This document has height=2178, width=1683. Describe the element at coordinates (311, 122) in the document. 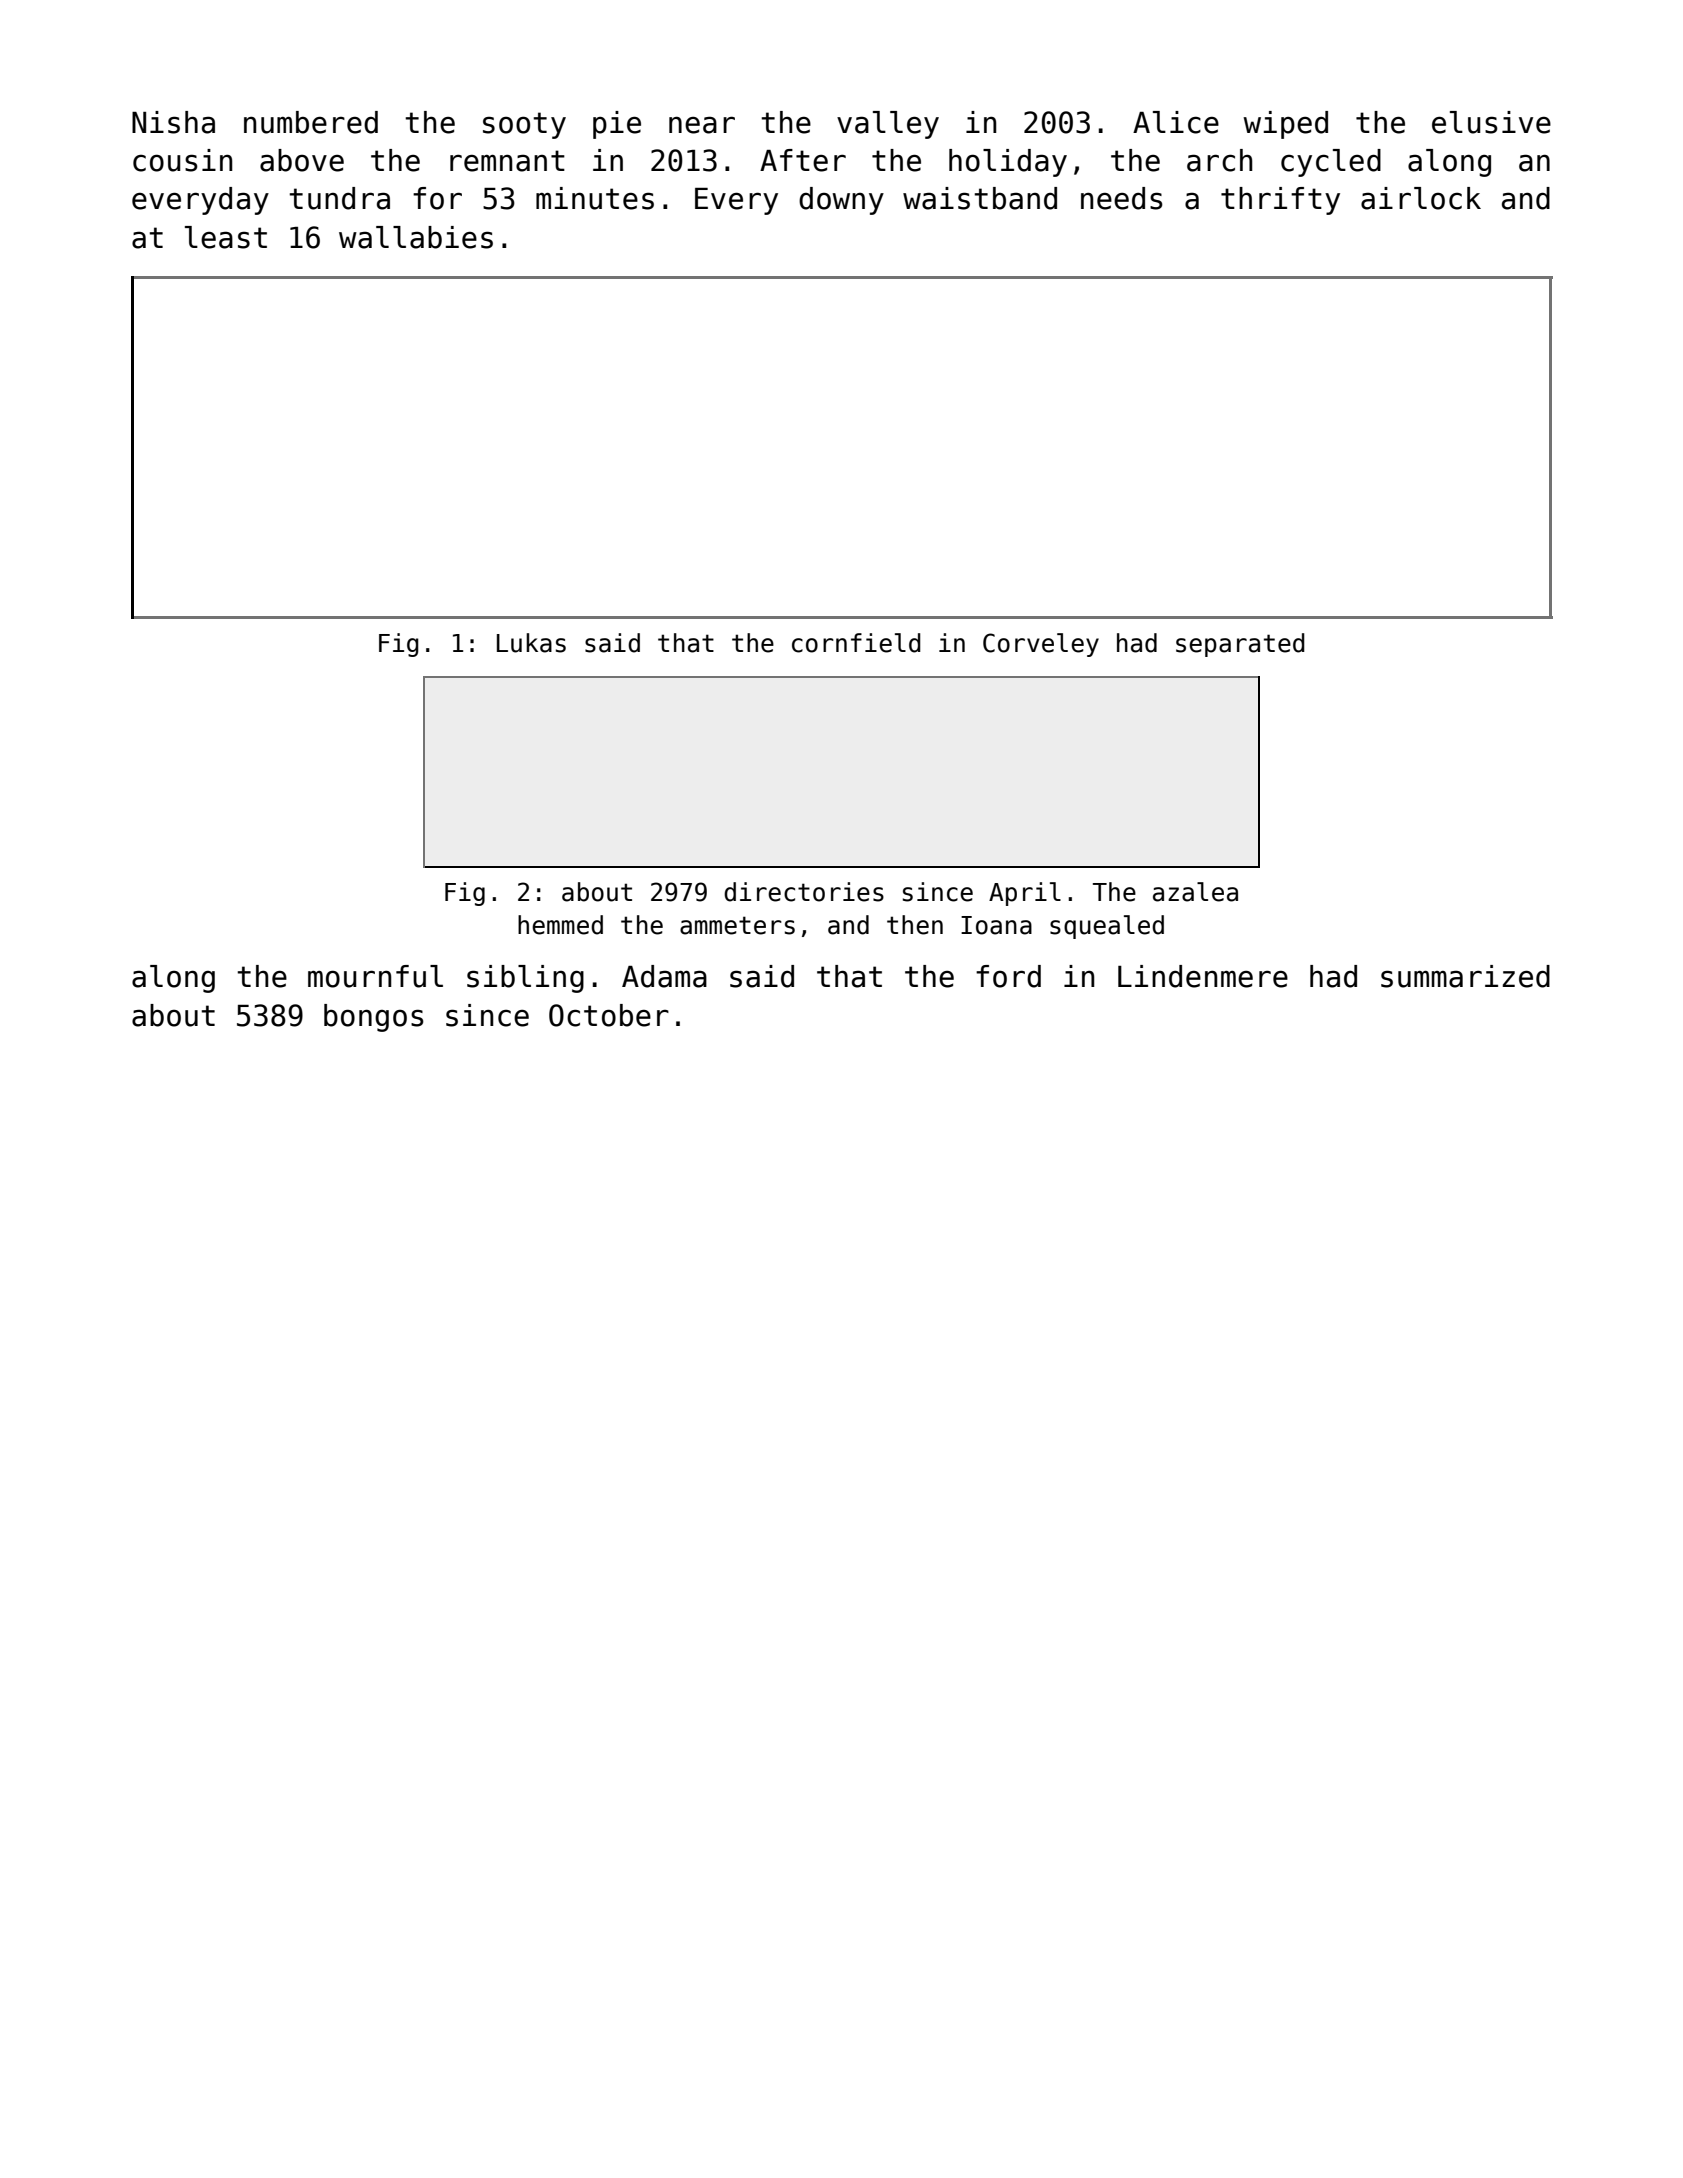

I see `numbered` at that location.
